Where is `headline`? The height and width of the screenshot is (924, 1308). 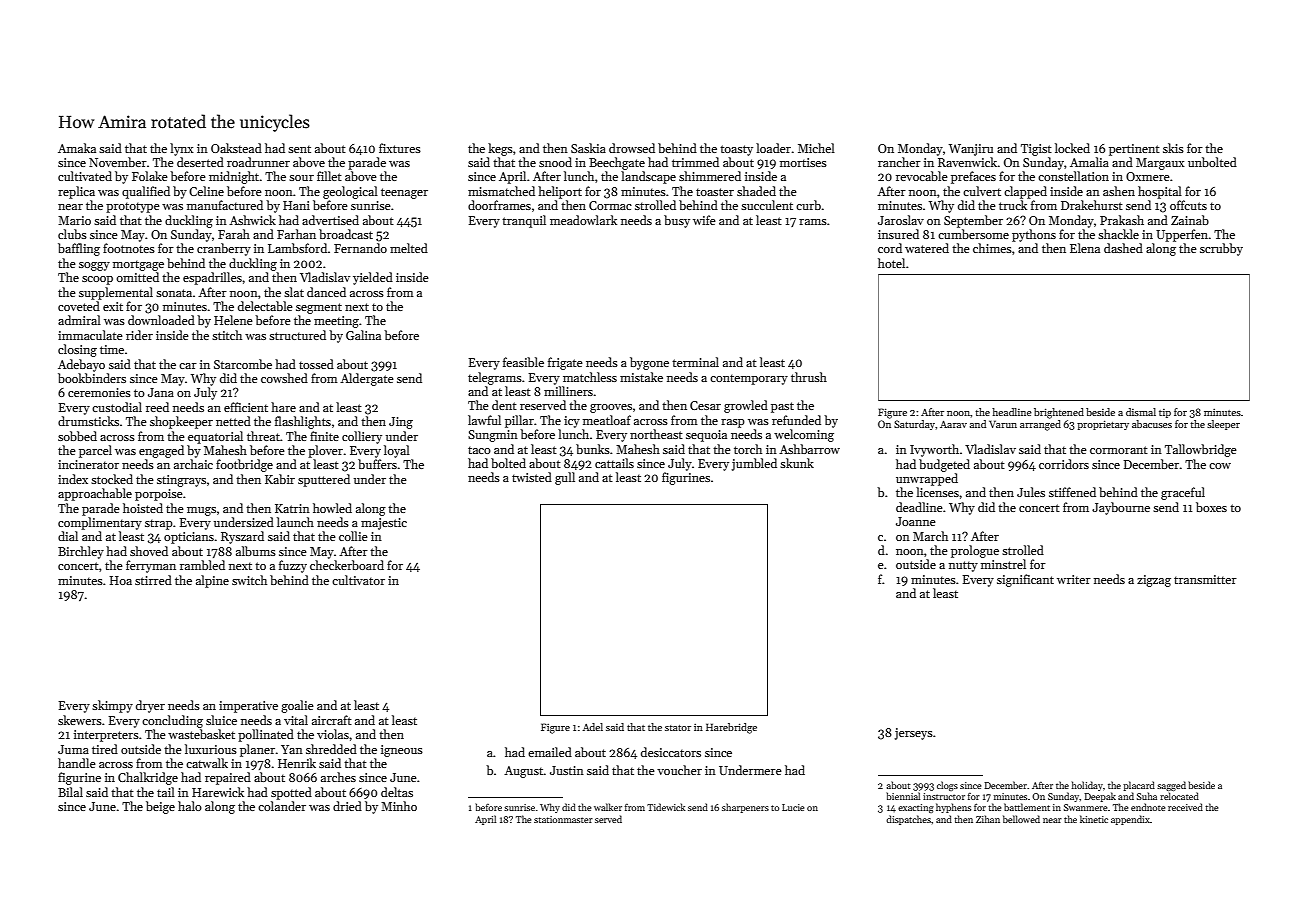 headline is located at coordinates (1012, 412).
